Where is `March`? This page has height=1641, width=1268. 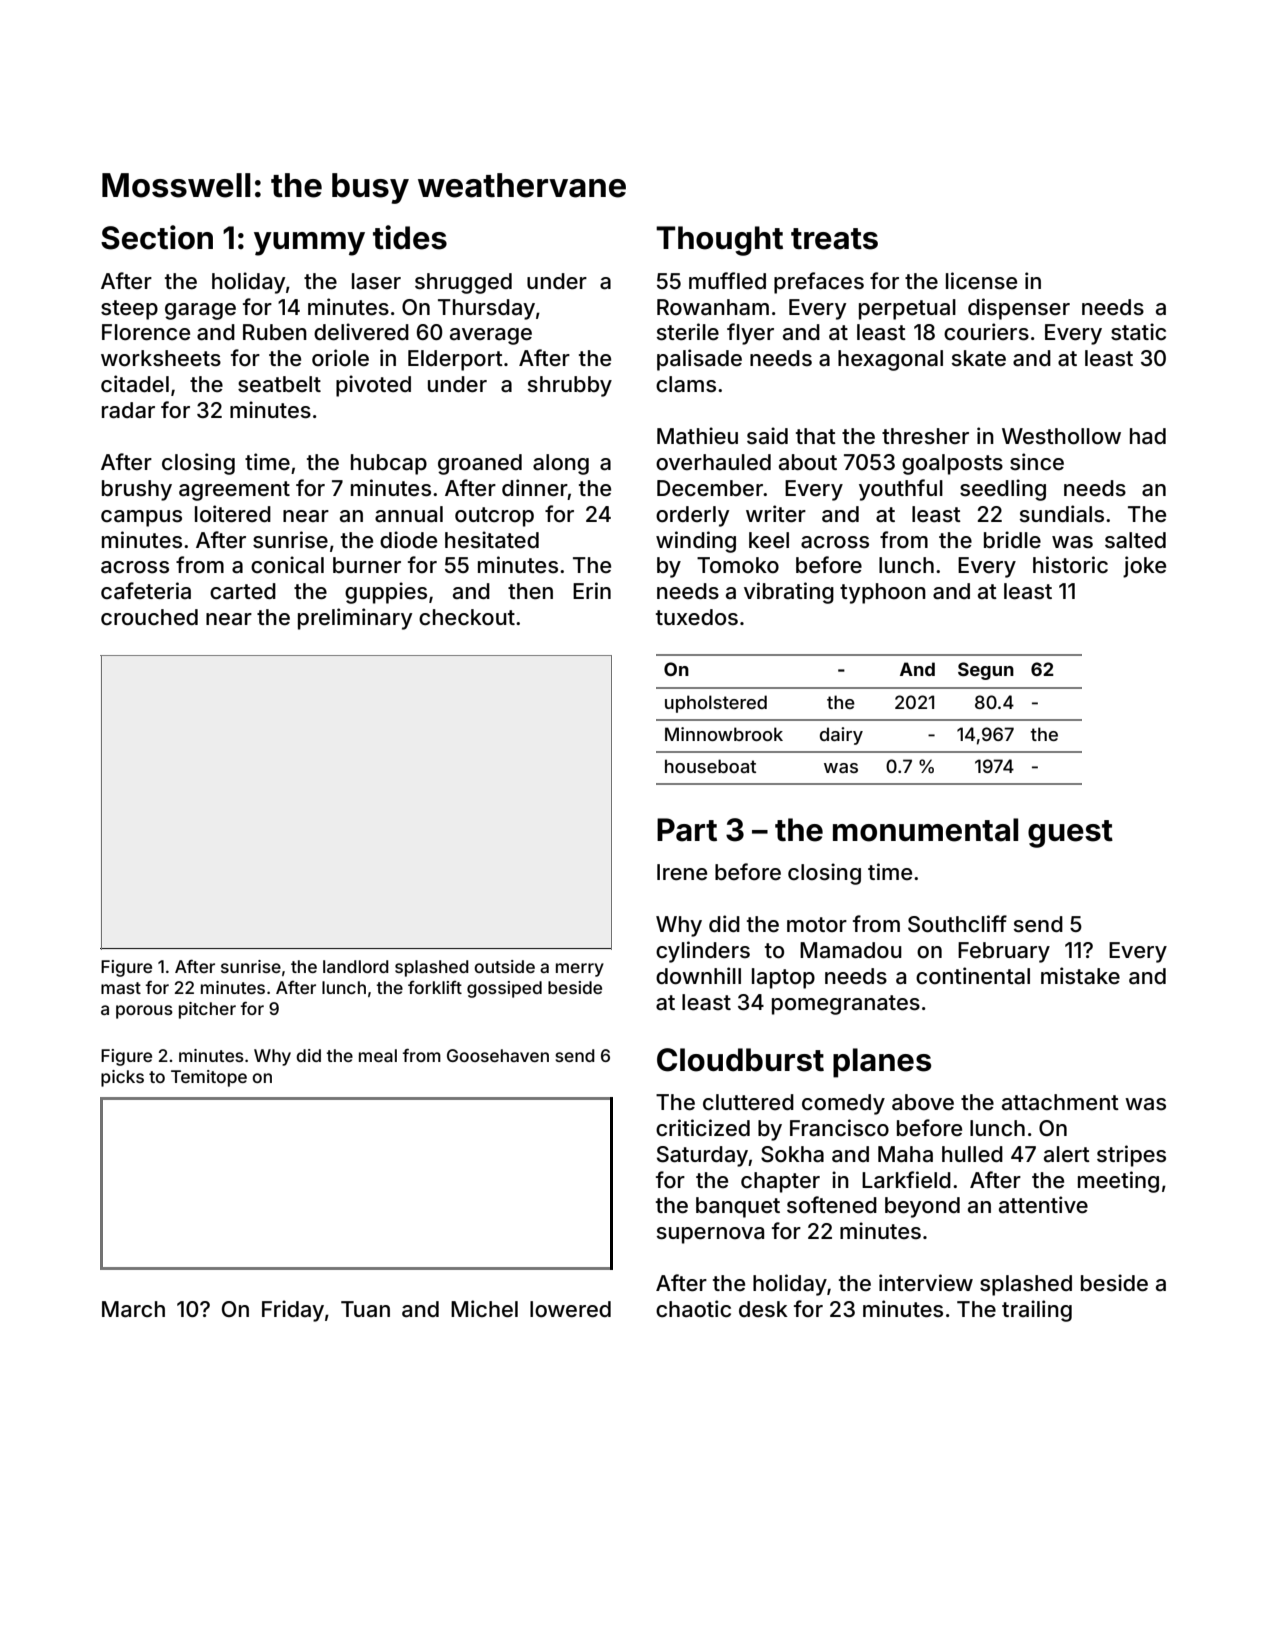
March is located at coordinates (133, 1309).
